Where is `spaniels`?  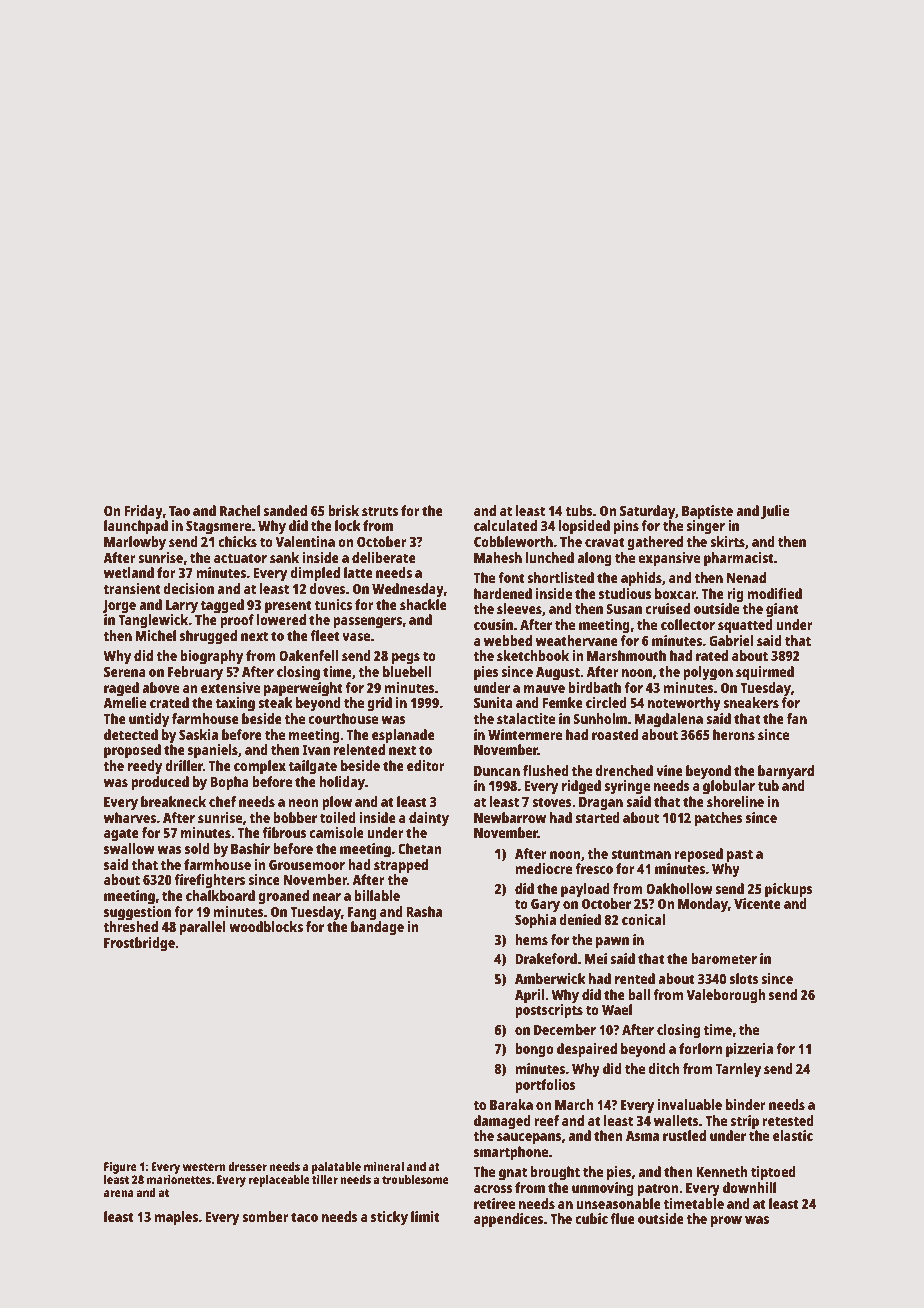 spaniels is located at coordinates (213, 751).
